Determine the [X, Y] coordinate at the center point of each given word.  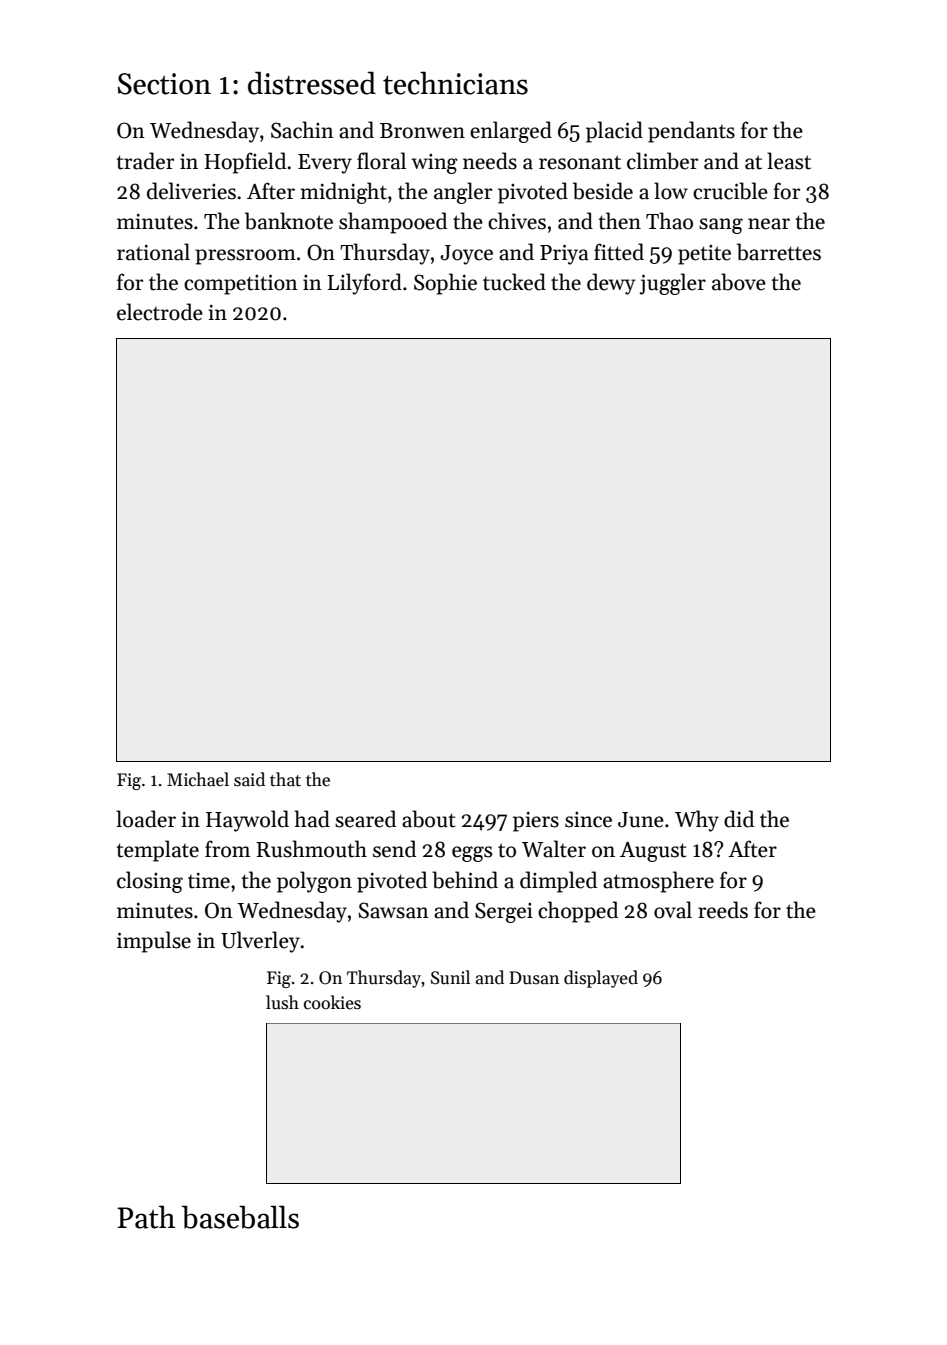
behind [465, 880]
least [789, 161]
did [739, 819]
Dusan [534, 978]
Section [164, 84]
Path [146, 1217]
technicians [455, 83]
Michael [198, 779]
